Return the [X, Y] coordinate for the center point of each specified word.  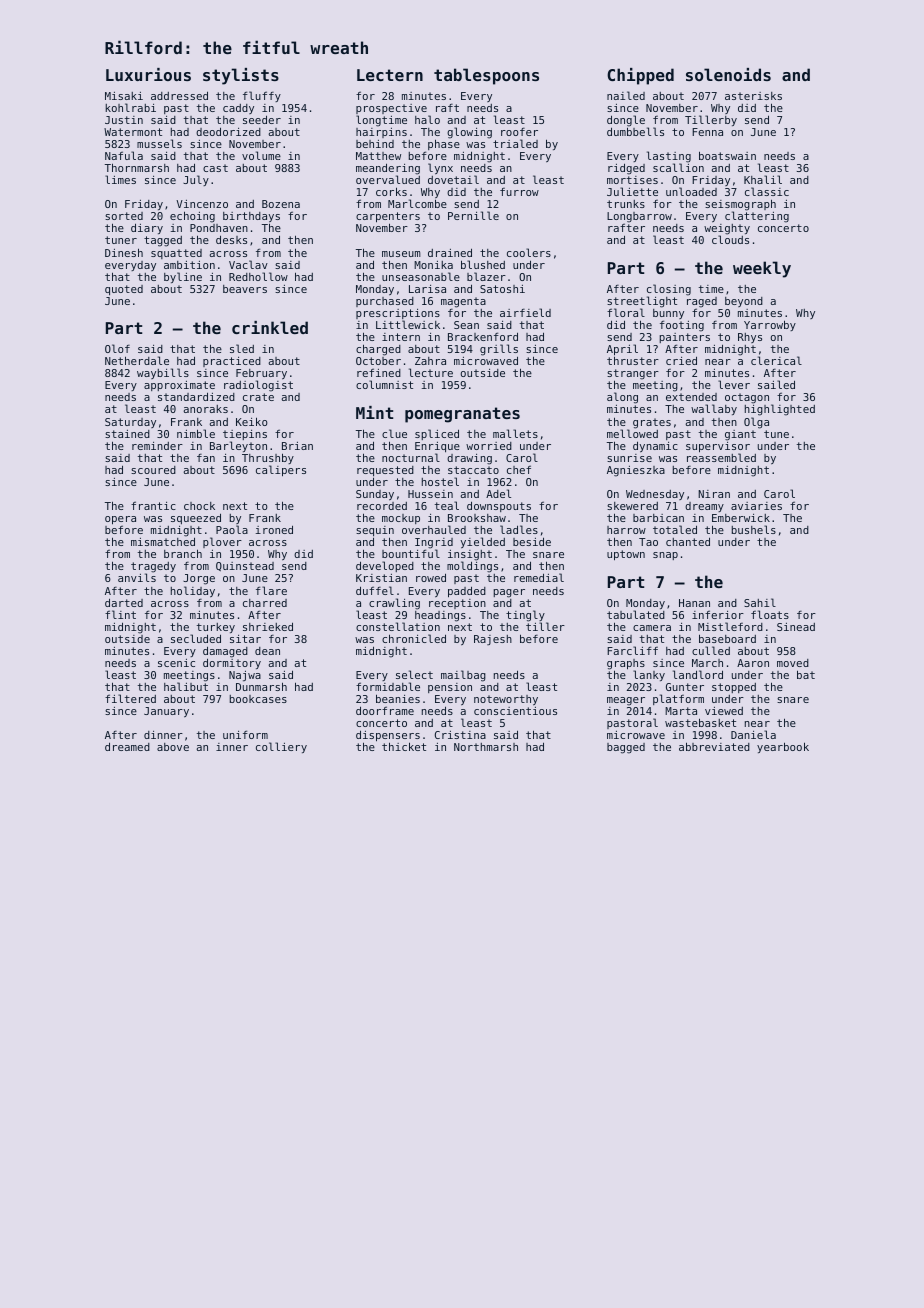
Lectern [390, 75]
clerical [776, 360]
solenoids [728, 74]
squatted [176, 254]
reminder [157, 446]
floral [626, 312]
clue [394, 433]
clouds [730, 240]
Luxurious [148, 74]
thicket [404, 747]
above [173, 747]
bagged [626, 748]
